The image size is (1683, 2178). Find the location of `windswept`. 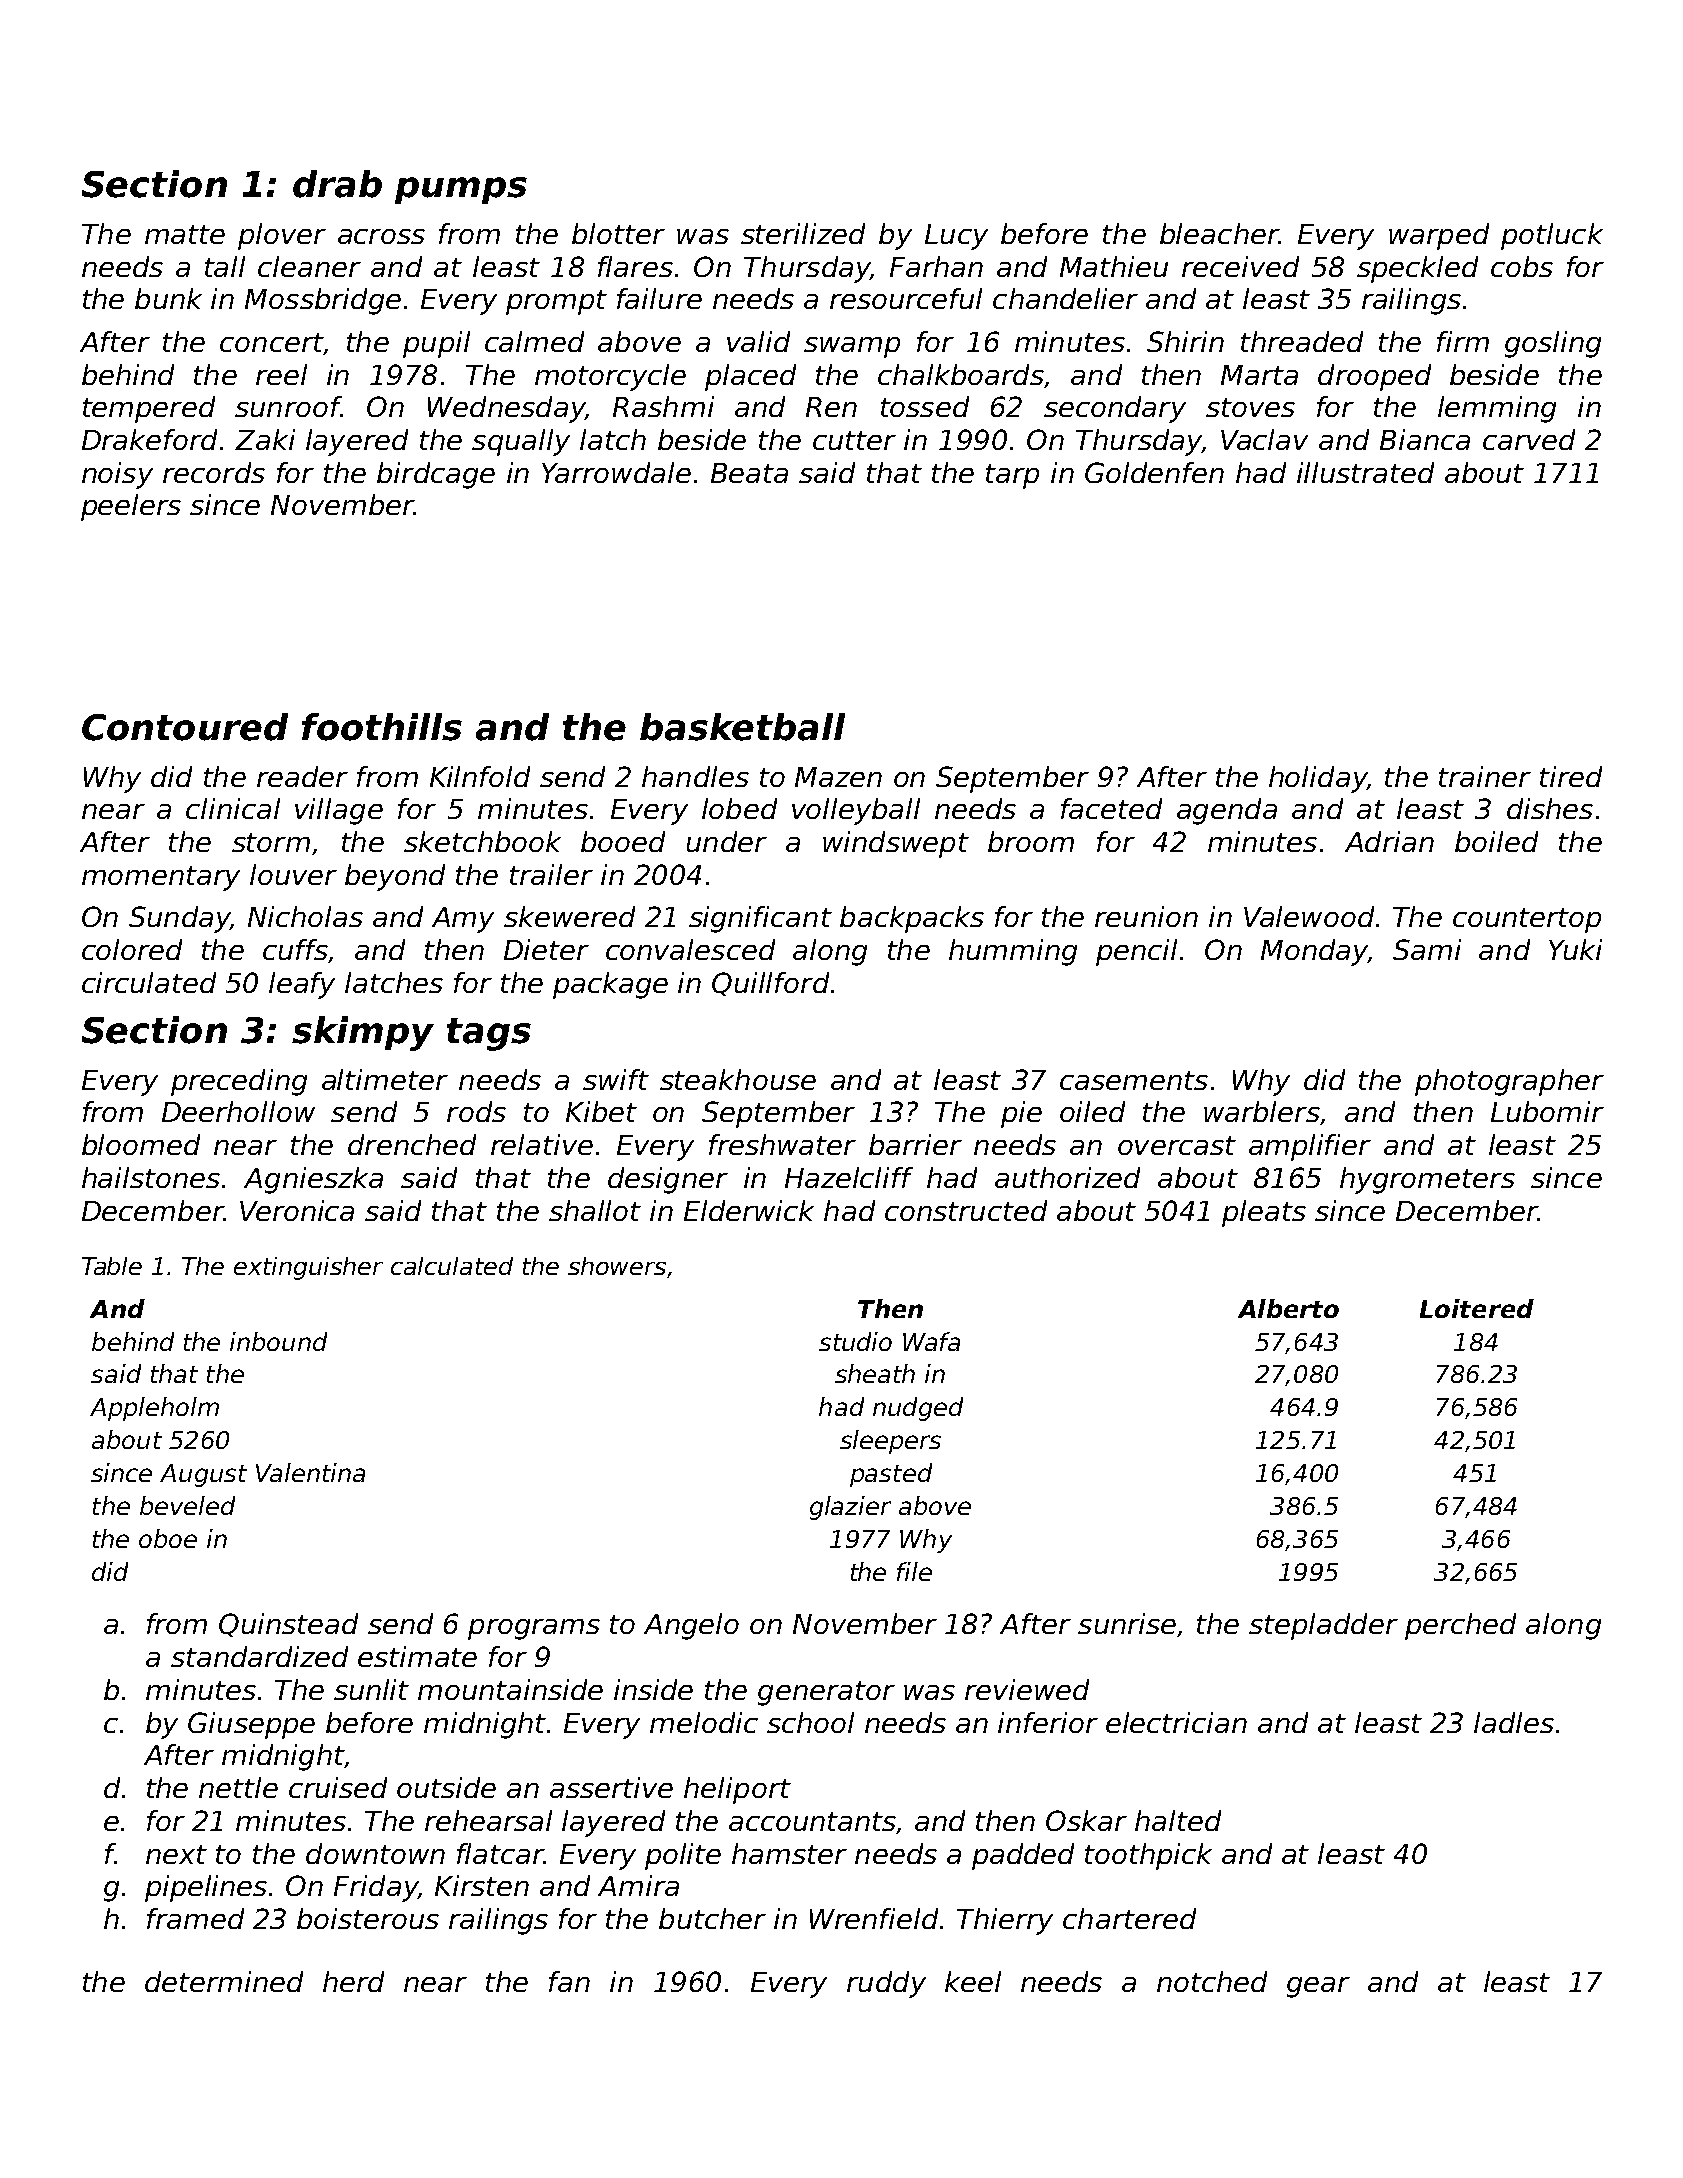

windswept is located at coordinates (896, 844).
